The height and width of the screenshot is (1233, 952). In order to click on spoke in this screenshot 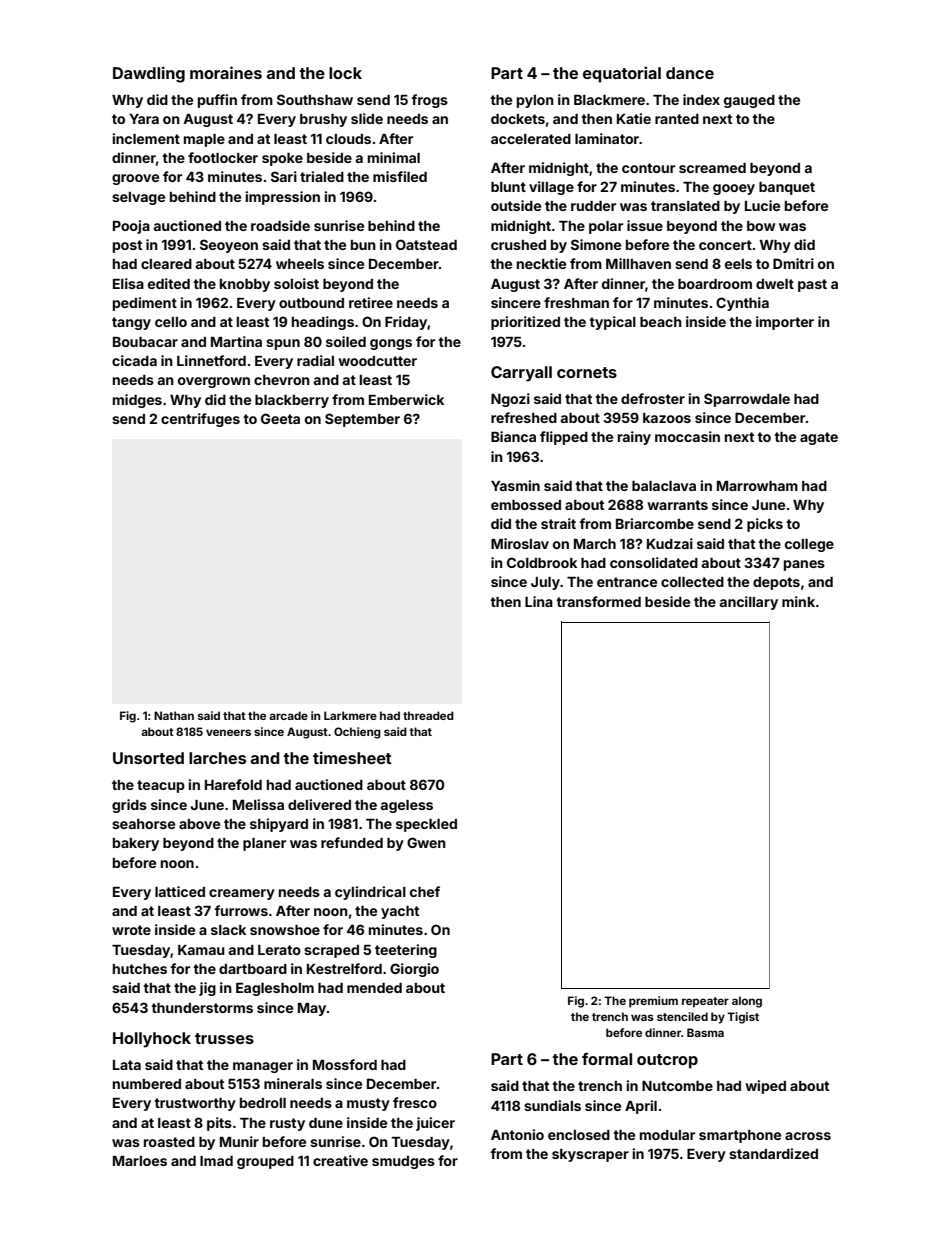, I will do `click(282, 159)`.
